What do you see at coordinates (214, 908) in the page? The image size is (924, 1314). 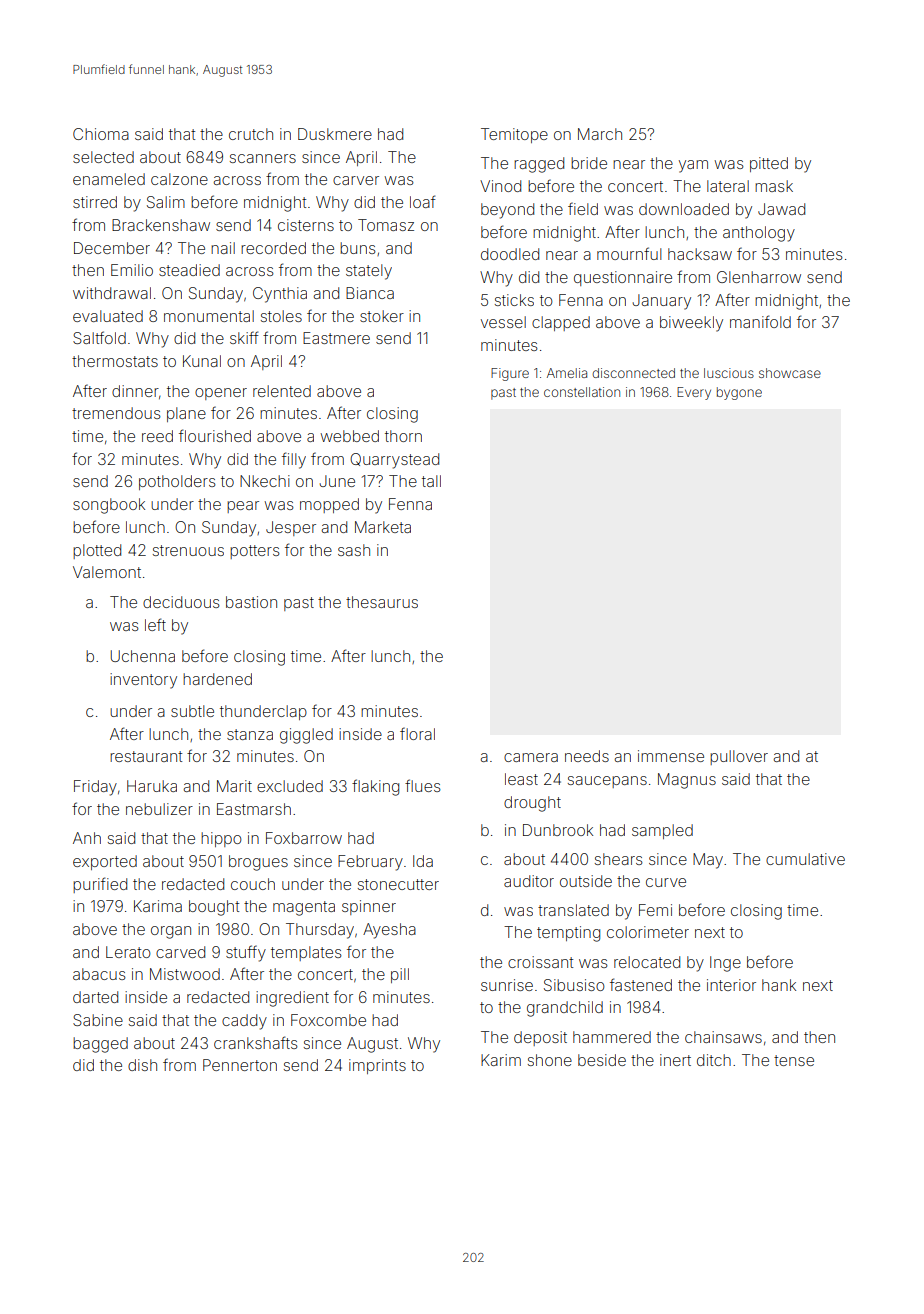 I see `bought` at bounding box center [214, 908].
